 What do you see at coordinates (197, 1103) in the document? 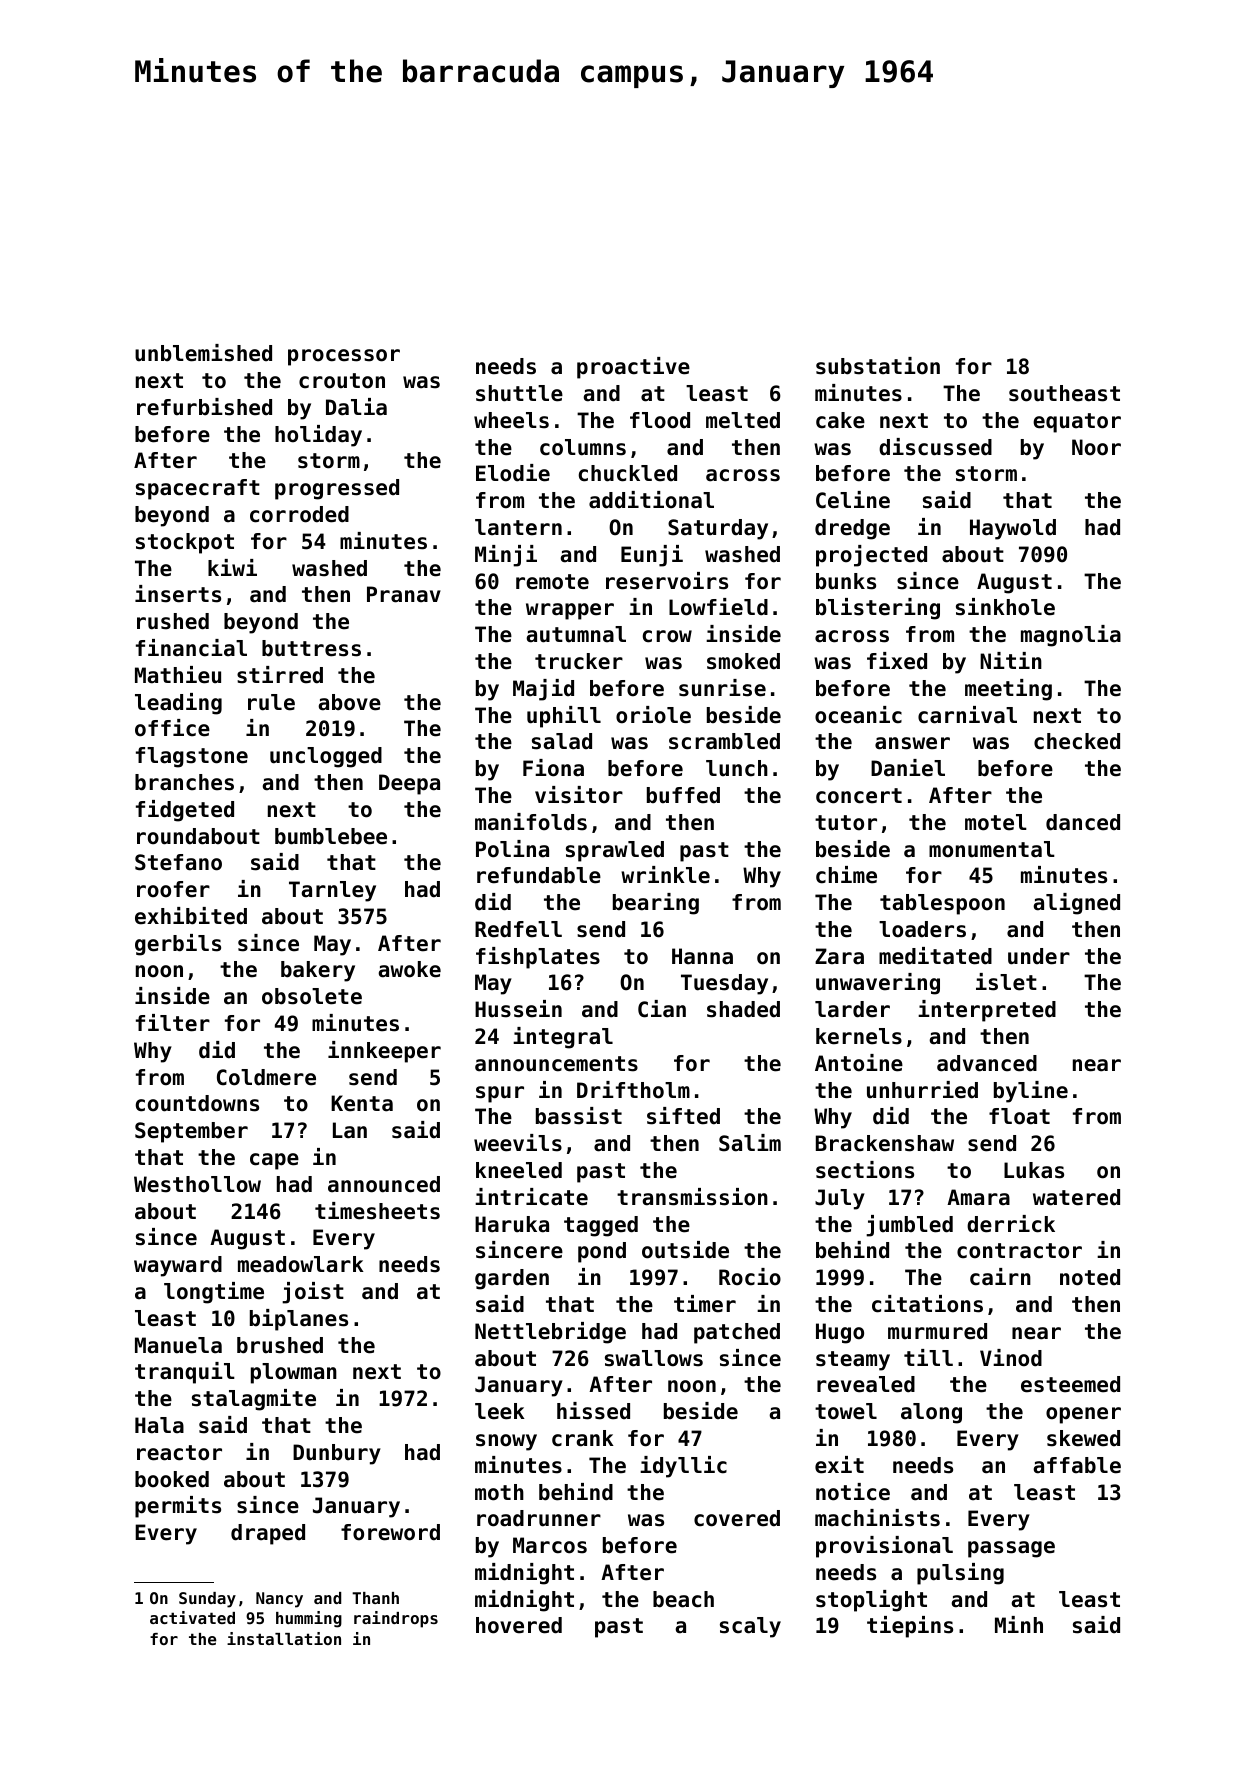
I see `countdowns` at bounding box center [197, 1103].
